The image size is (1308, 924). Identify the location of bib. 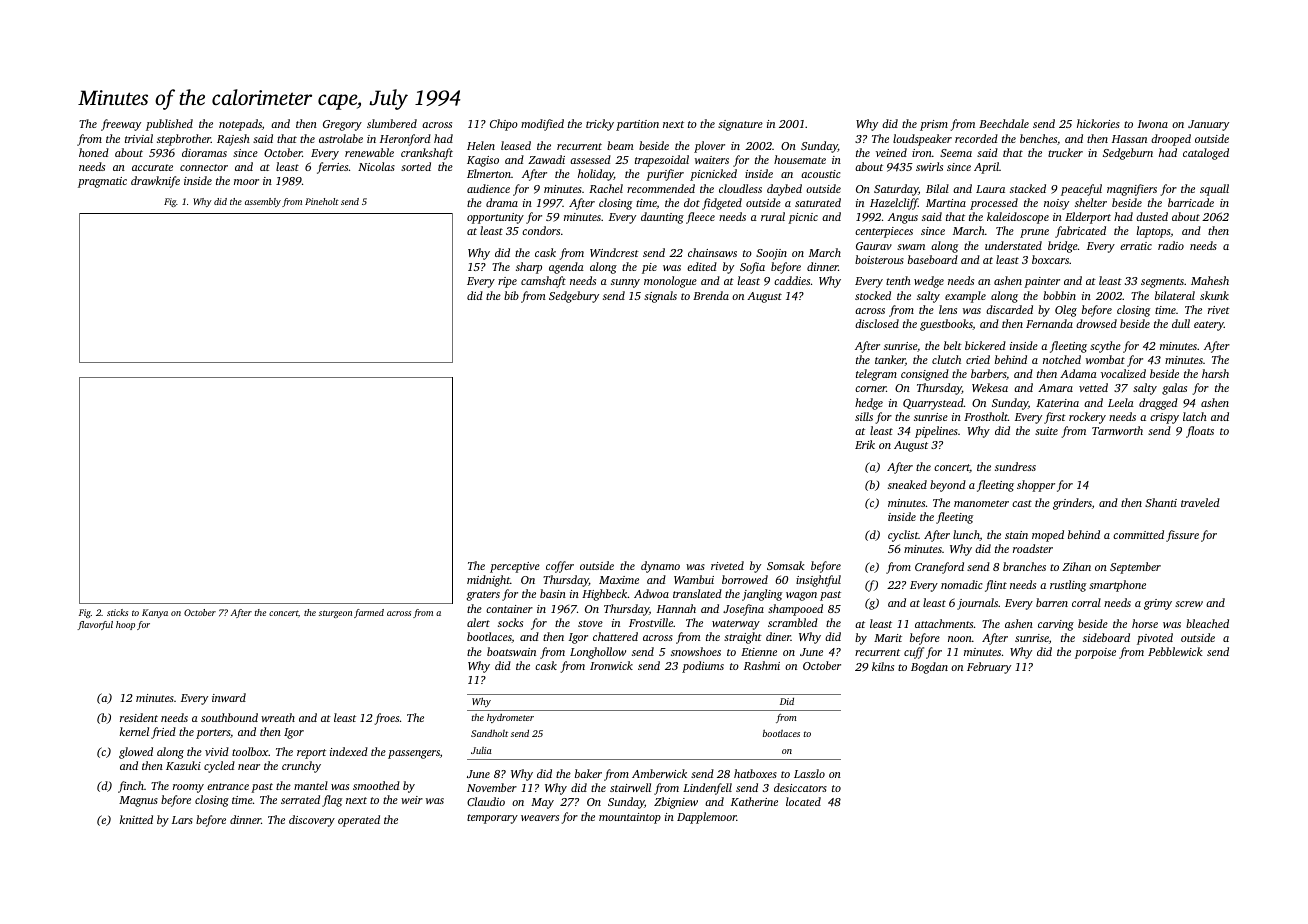
(511, 295).
